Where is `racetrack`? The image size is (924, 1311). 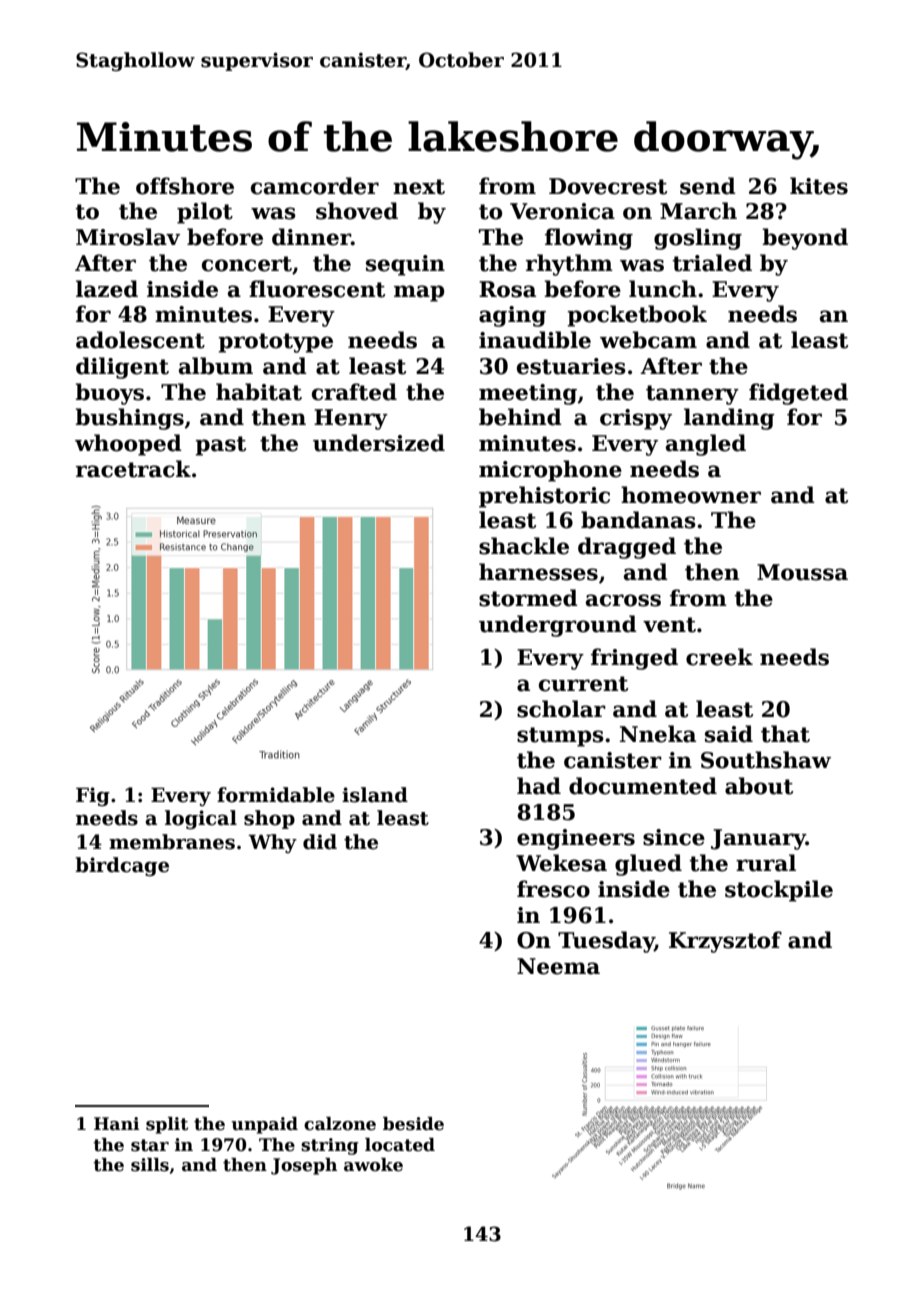 racetrack is located at coordinates (133, 469).
